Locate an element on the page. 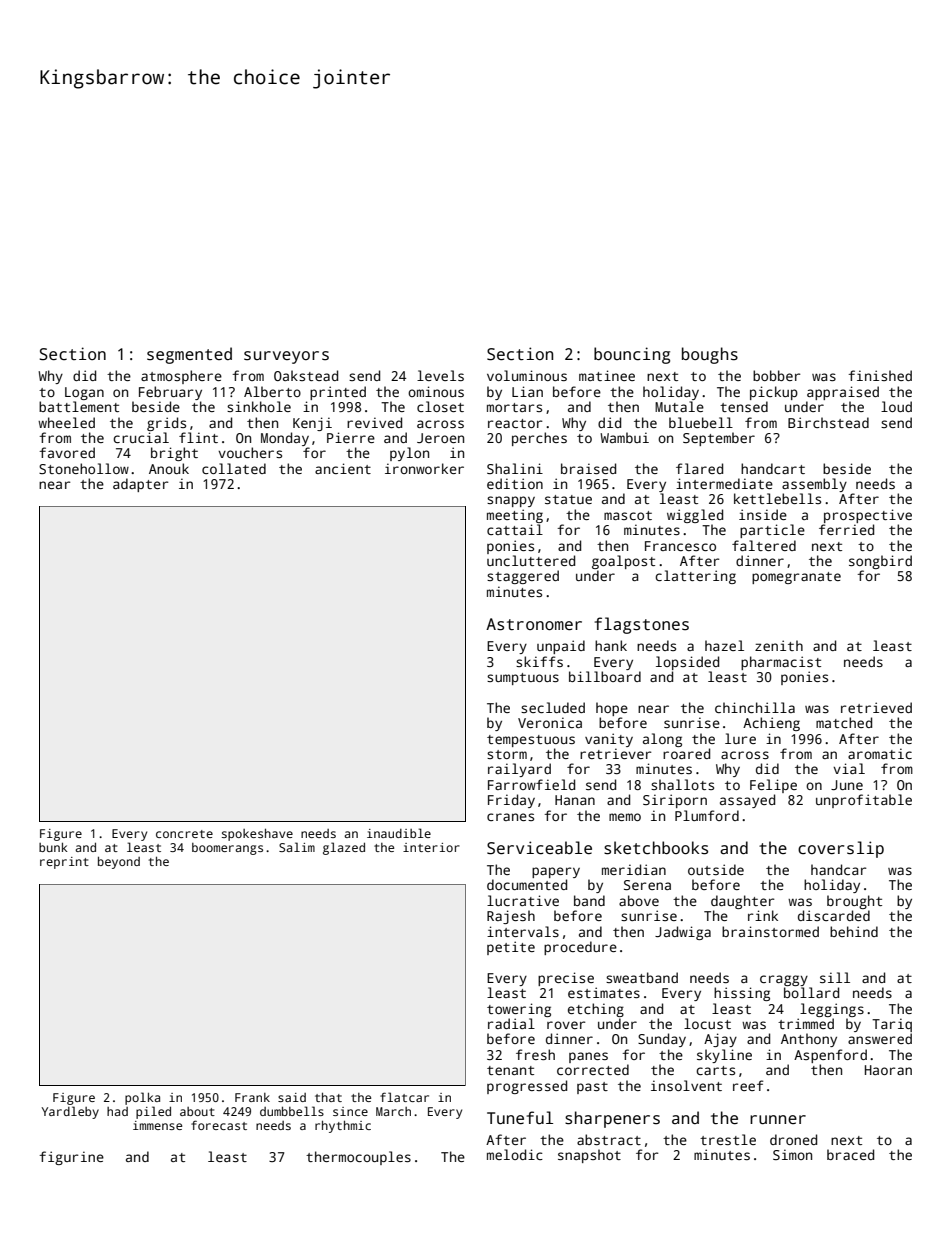 The image size is (952, 1233). secluded is located at coordinates (553, 707).
